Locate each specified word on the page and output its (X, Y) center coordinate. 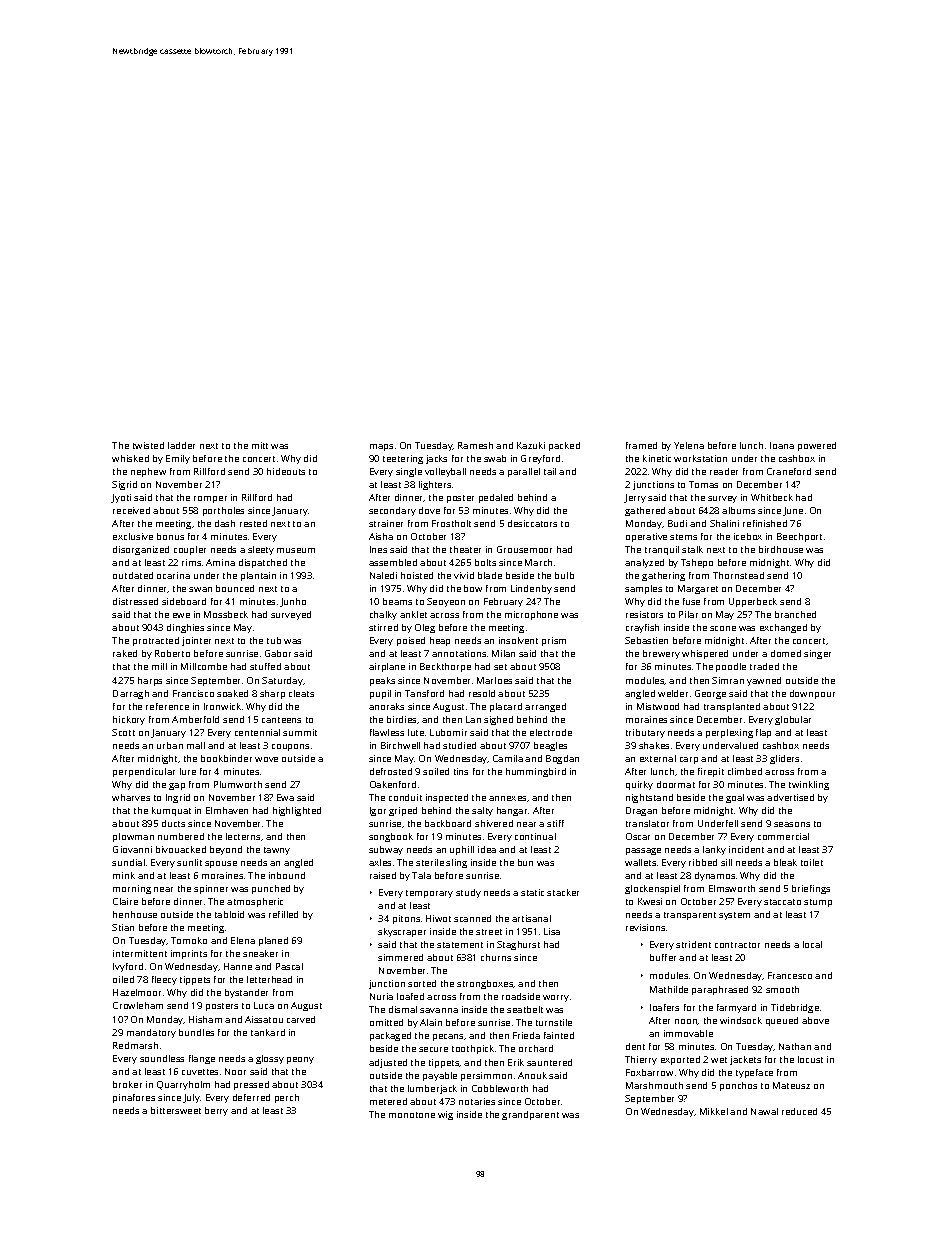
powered (817, 446)
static (532, 892)
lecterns (243, 836)
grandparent (530, 1115)
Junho (293, 602)
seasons (792, 824)
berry (216, 1111)
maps (381, 447)
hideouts (286, 471)
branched (795, 614)
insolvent (518, 640)
